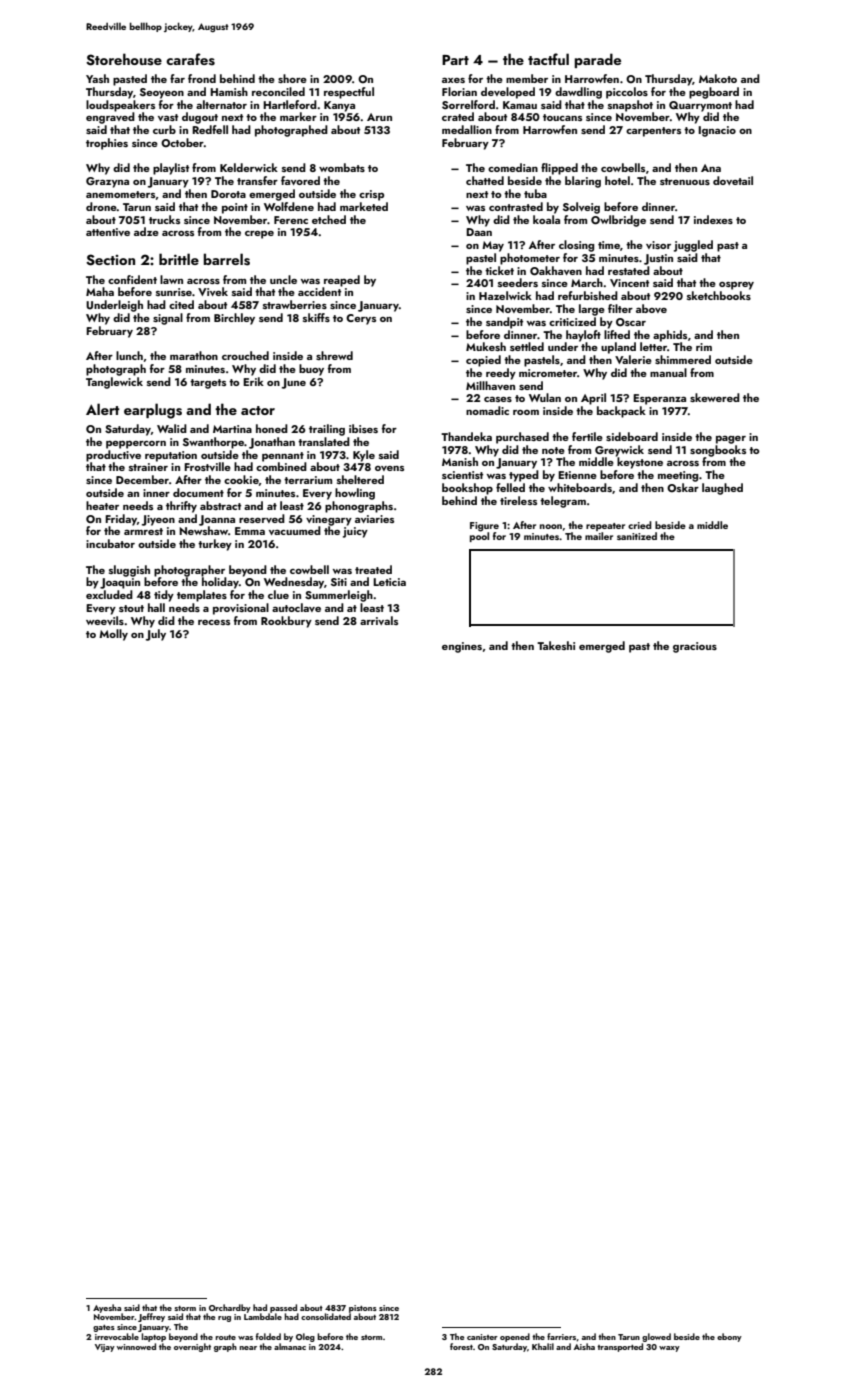 The width and height of the document is (849, 1400). I want to click on almanac, so click(290, 1346).
